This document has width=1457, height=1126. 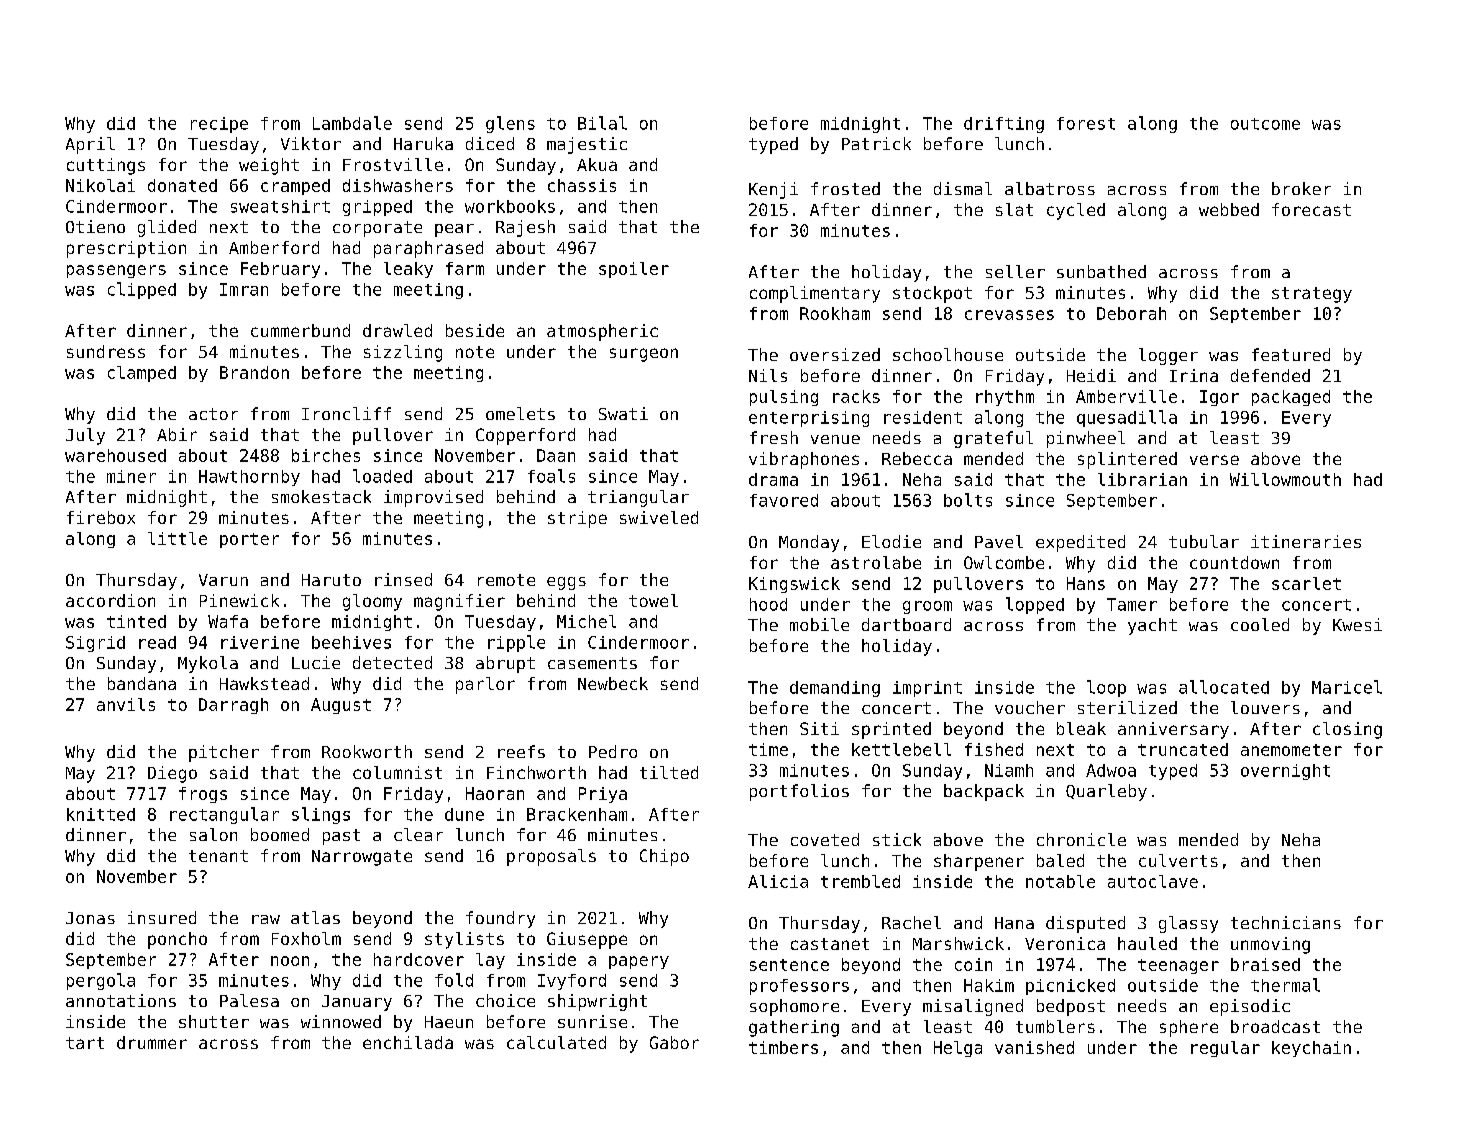 What do you see at coordinates (1034, 1047) in the document?
I see `vanished` at bounding box center [1034, 1047].
